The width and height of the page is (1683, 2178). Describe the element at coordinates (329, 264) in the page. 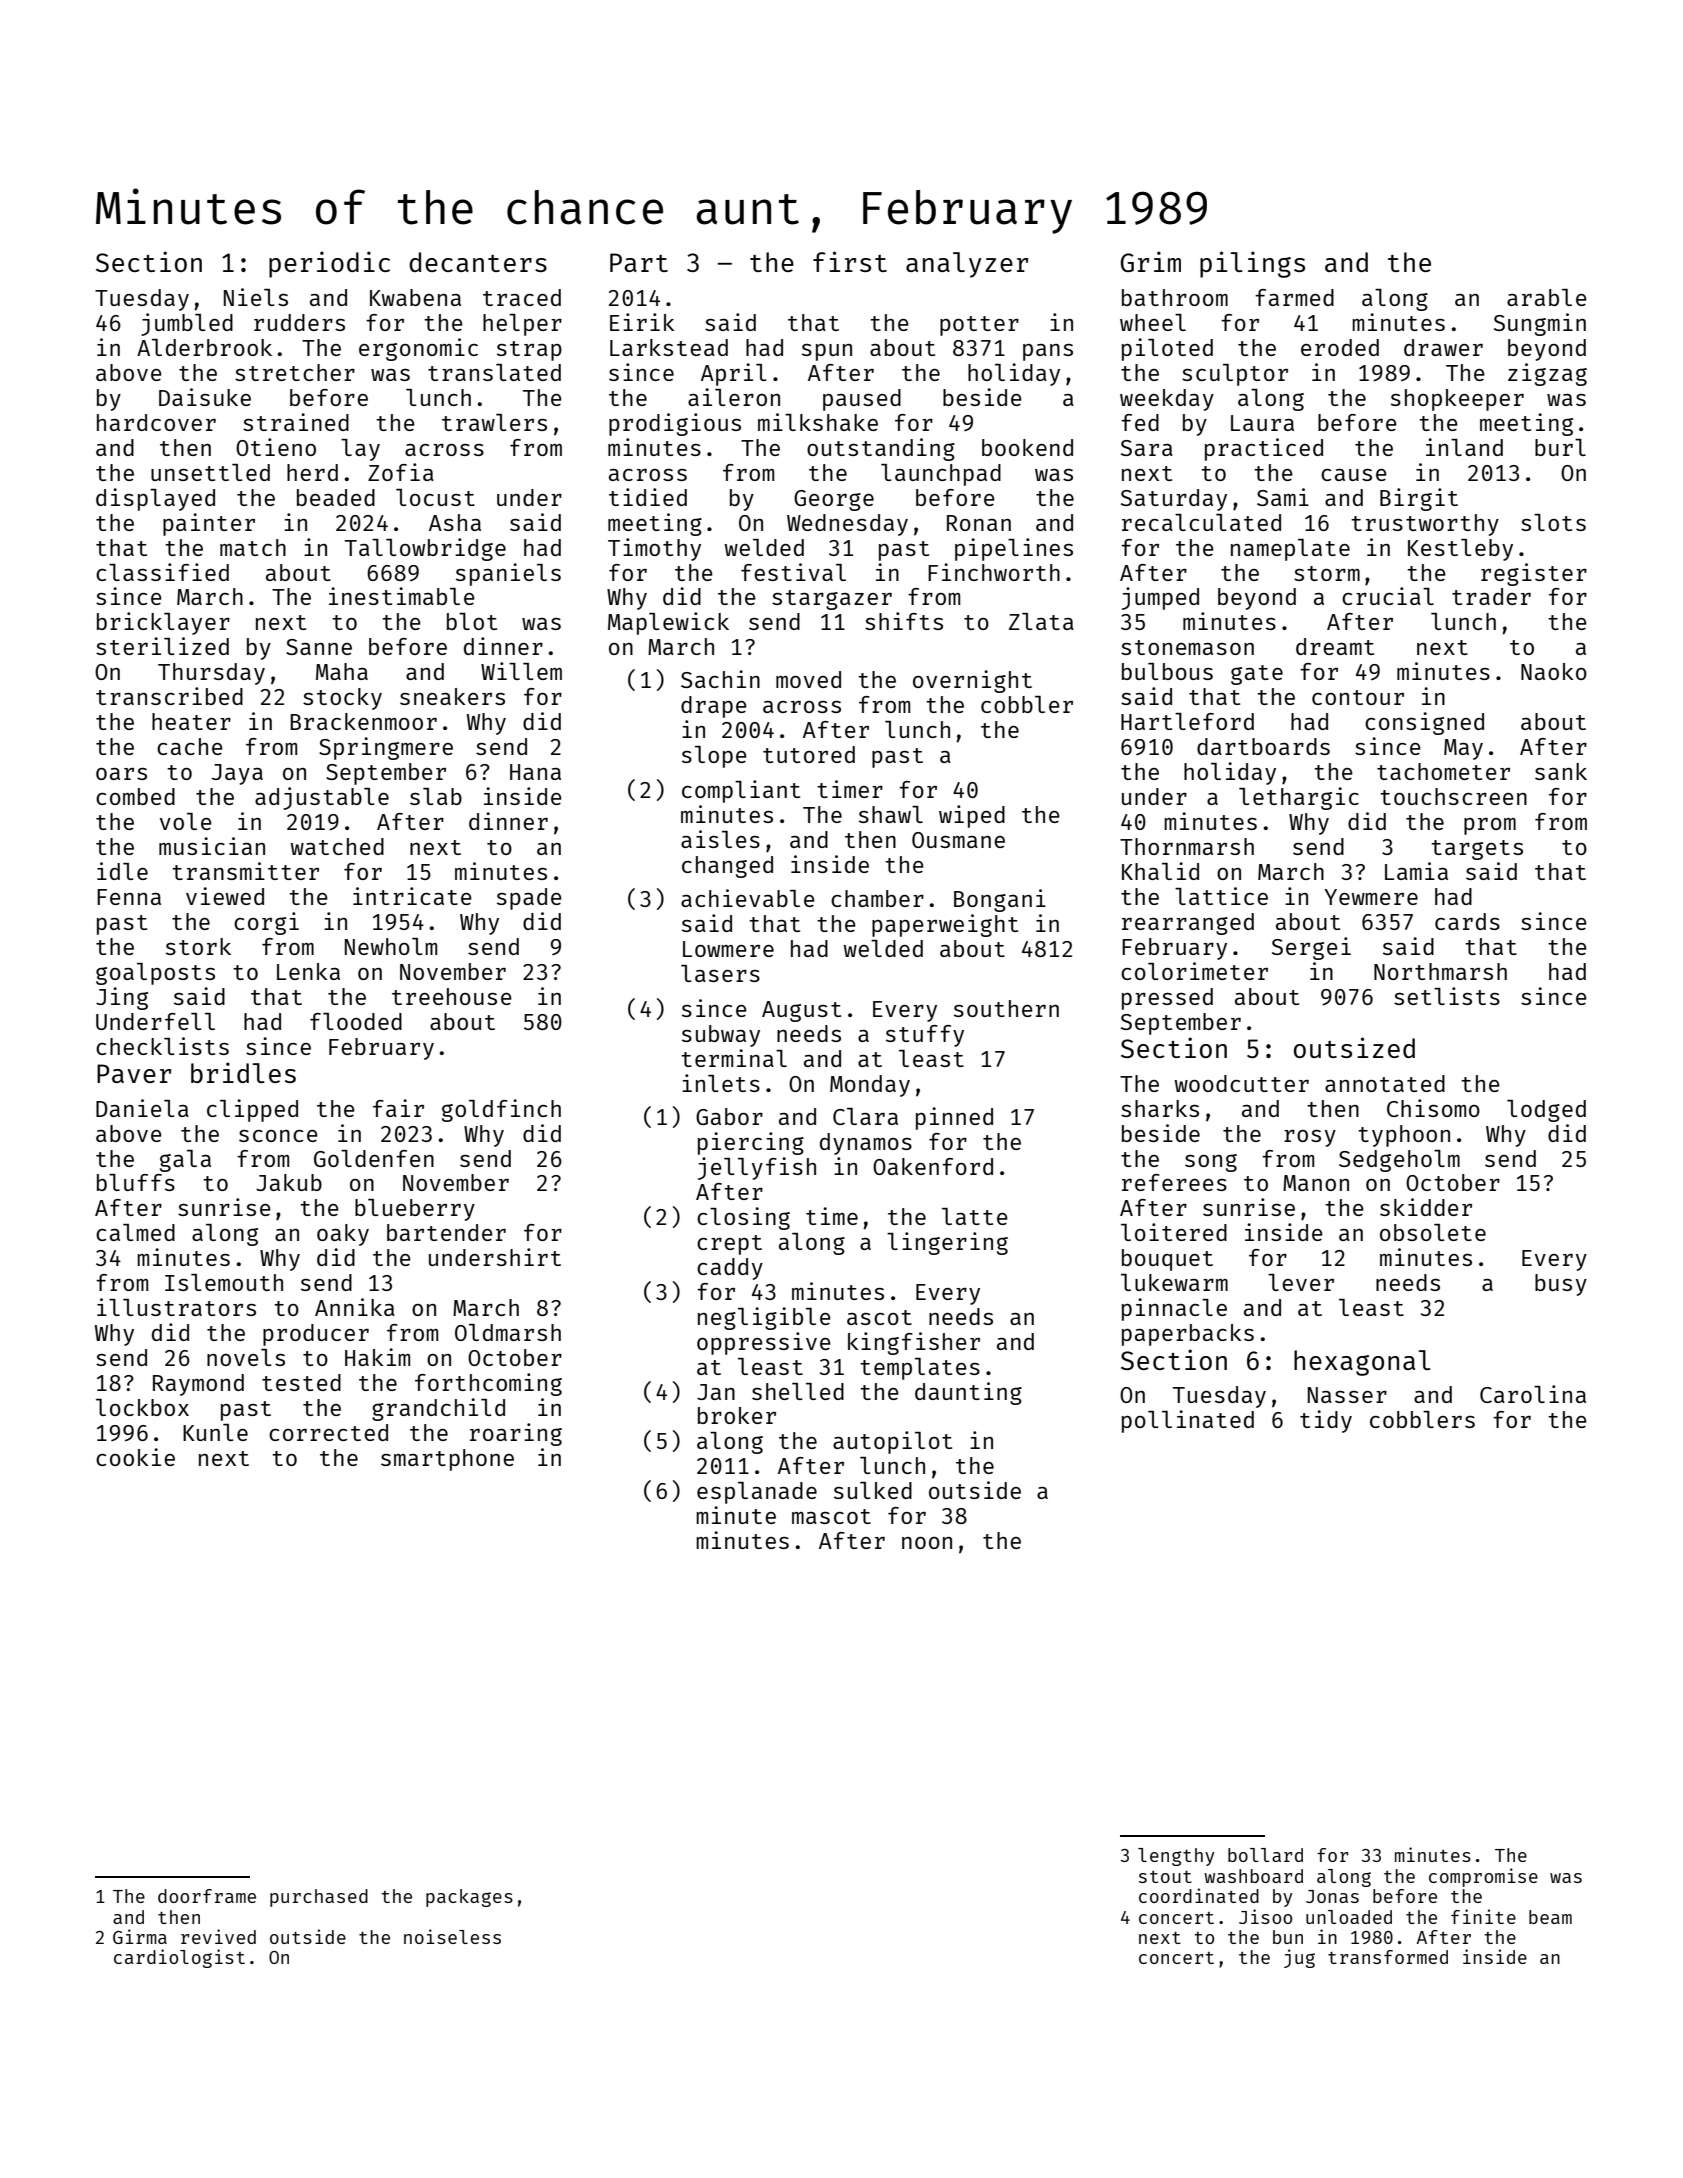

I see `periodic` at that location.
